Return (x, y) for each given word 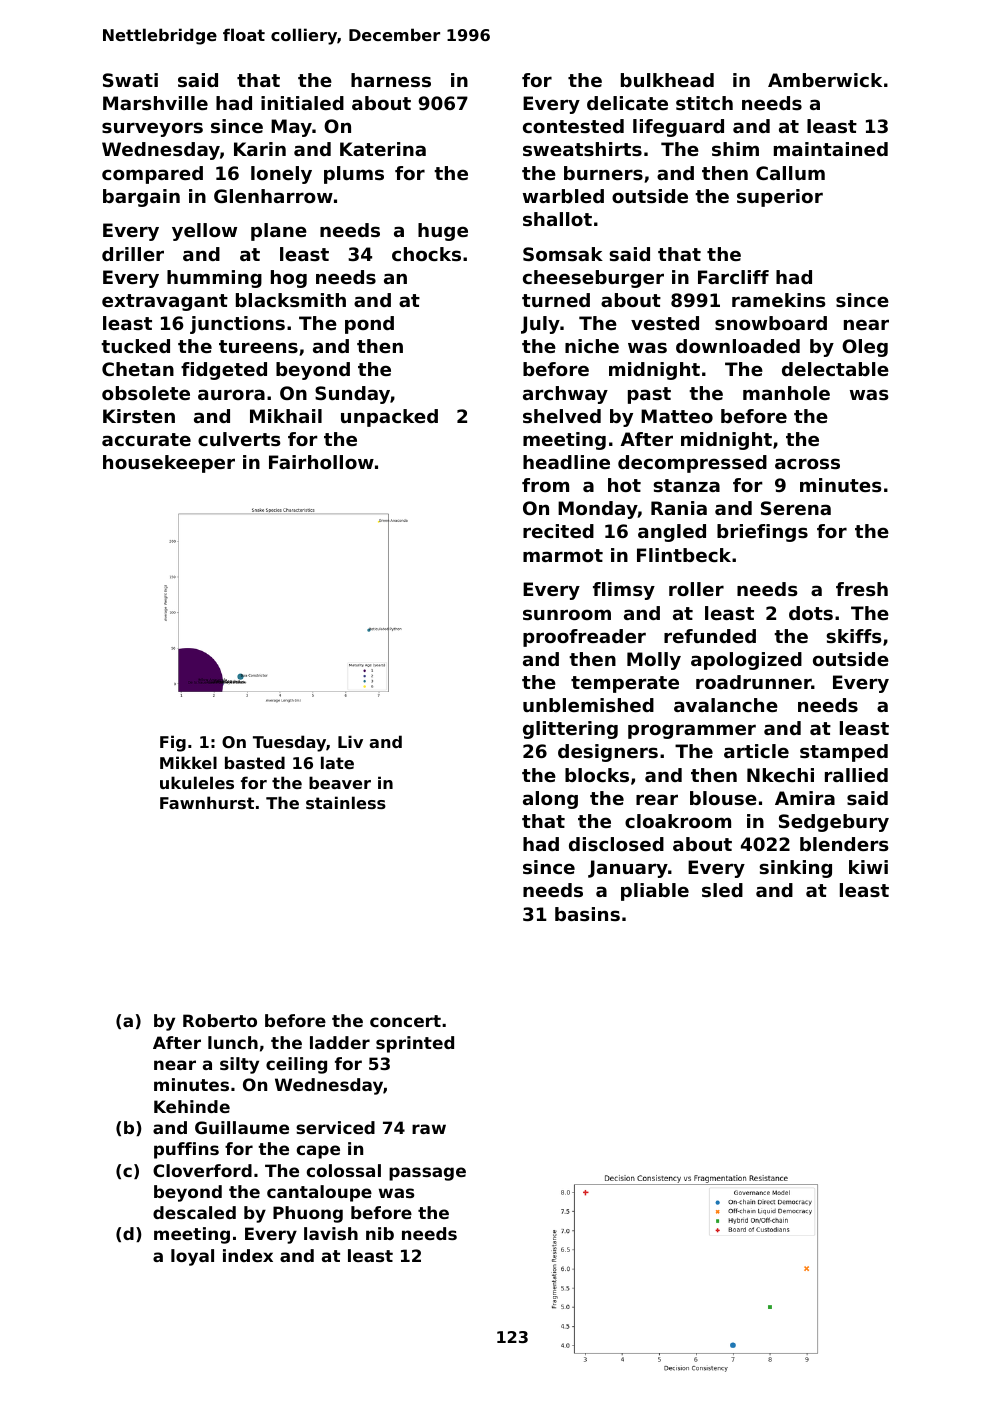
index (248, 1255)
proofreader (584, 638)
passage (427, 1174)
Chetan (138, 369)
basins (587, 914)
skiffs (854, 636)
